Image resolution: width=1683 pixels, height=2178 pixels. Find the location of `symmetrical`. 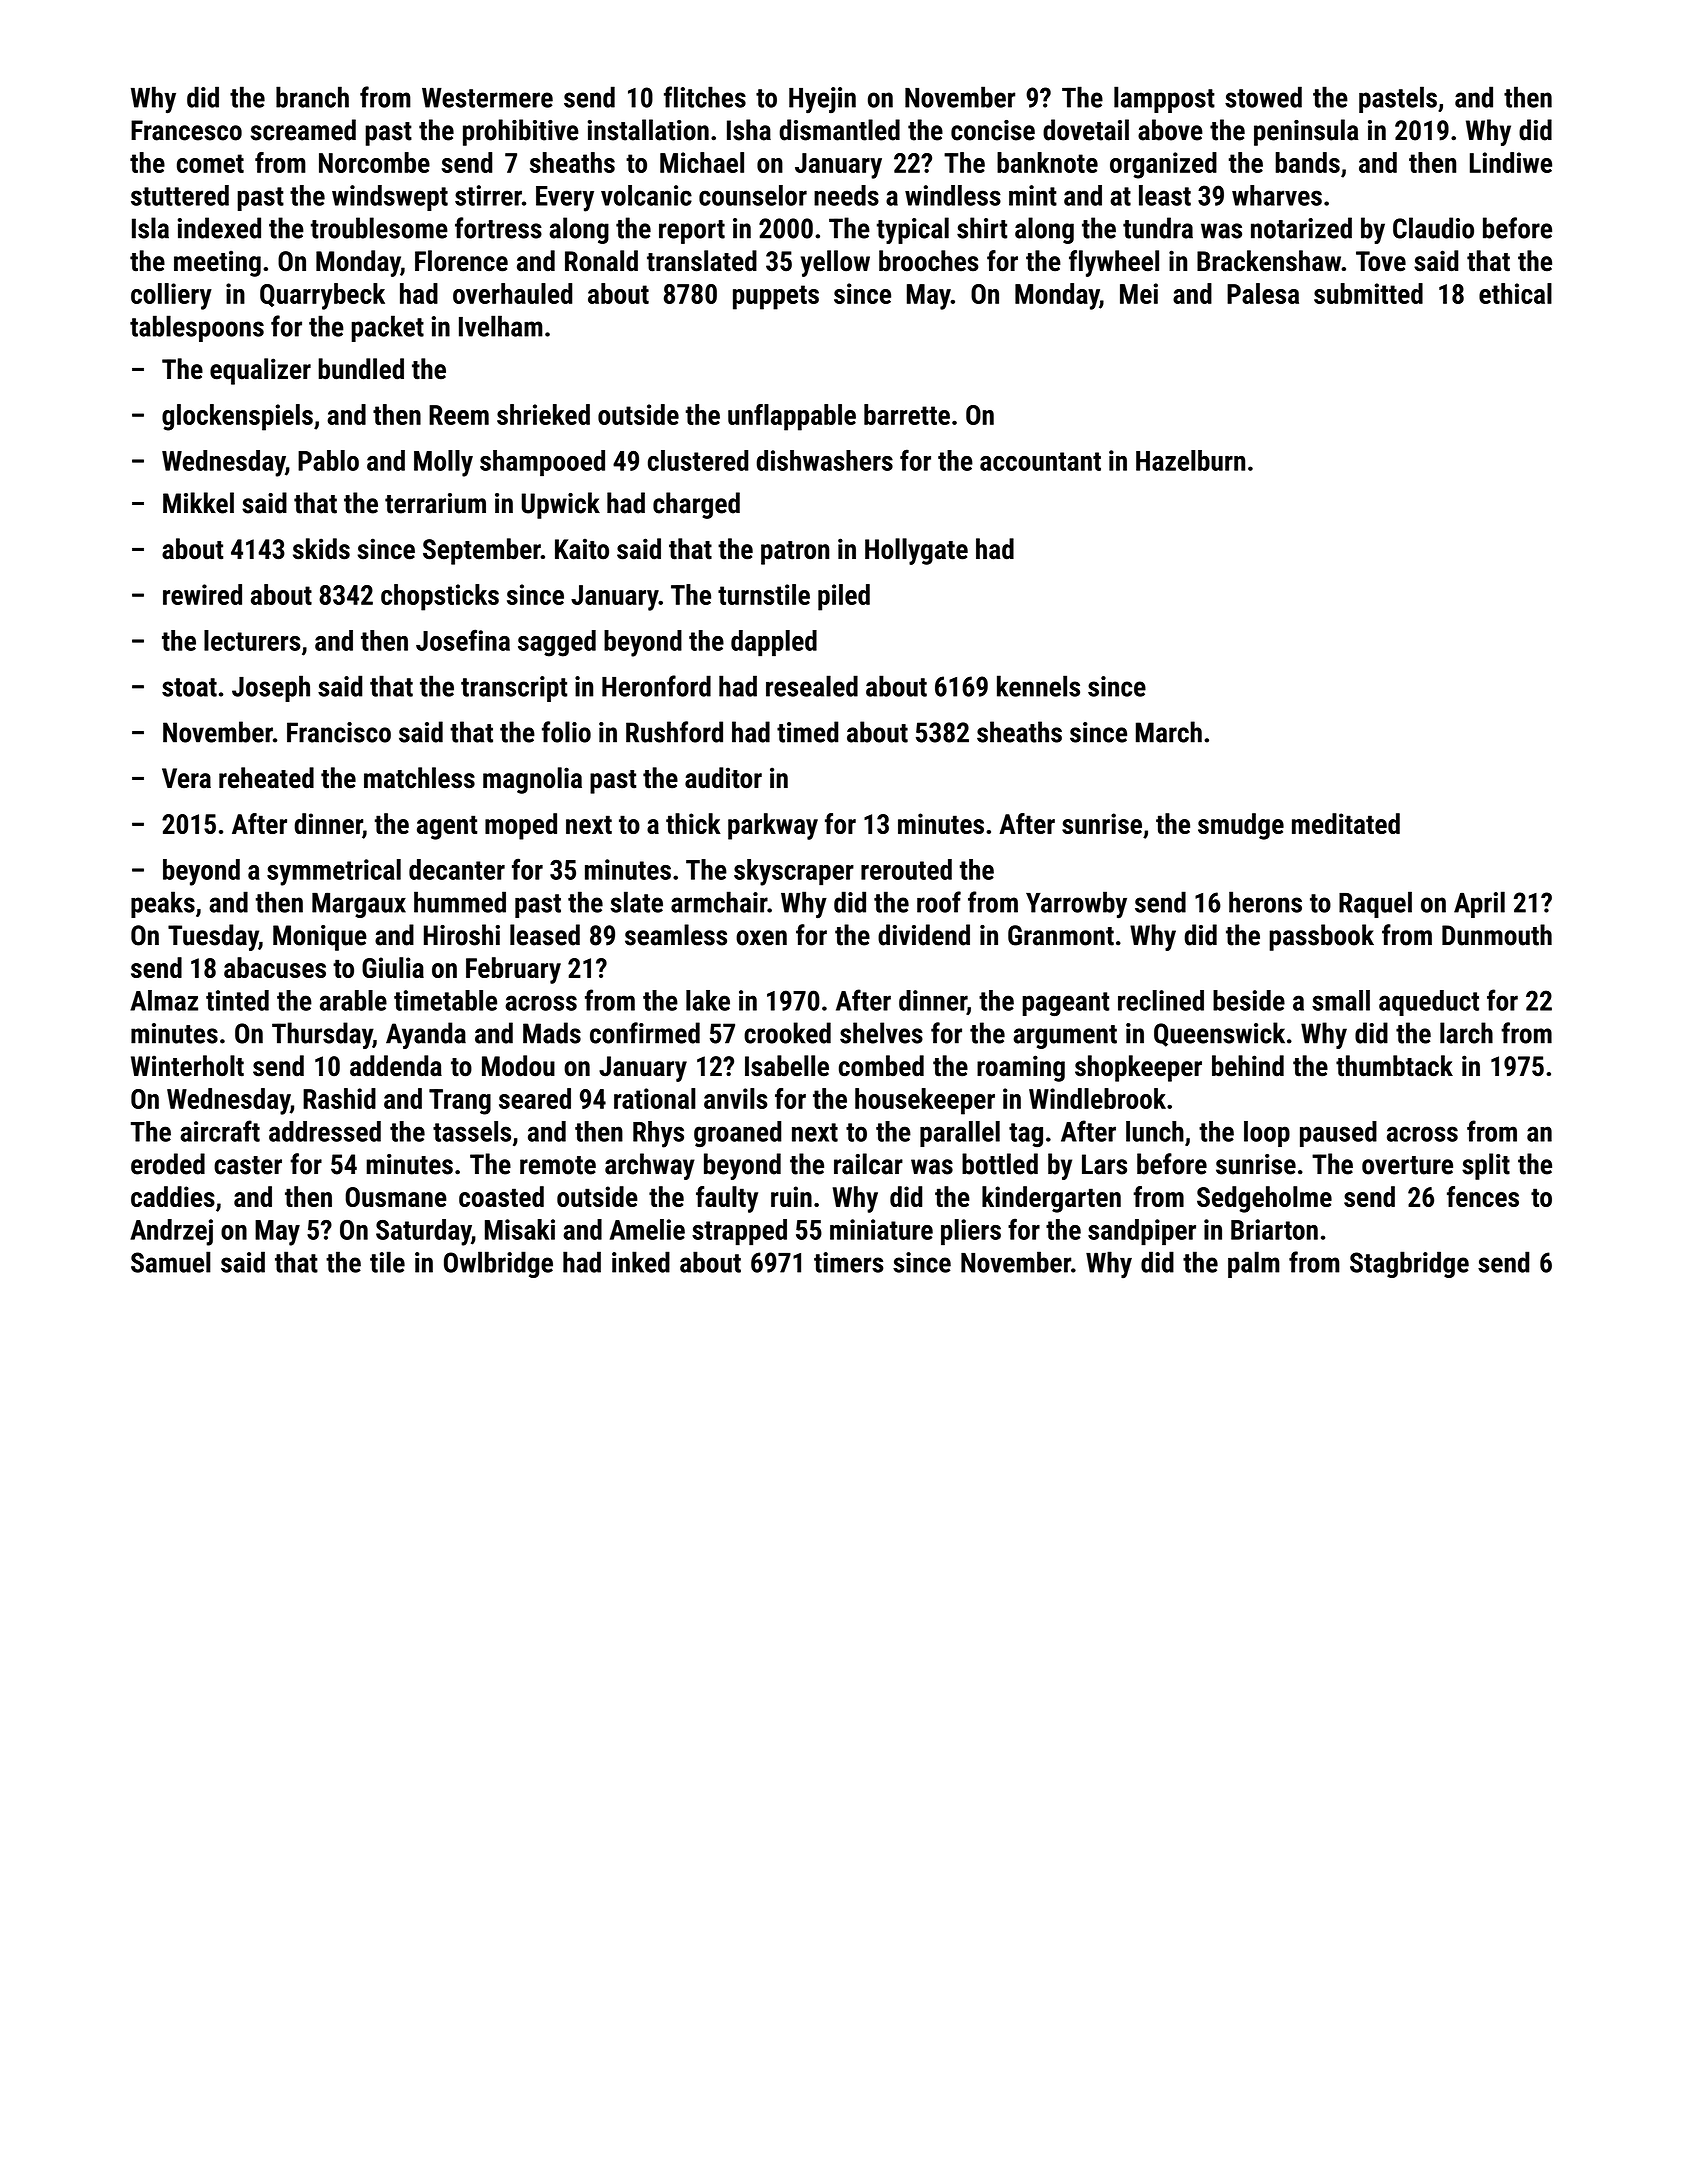

symmetrical is located at coordinates (334, 872).
